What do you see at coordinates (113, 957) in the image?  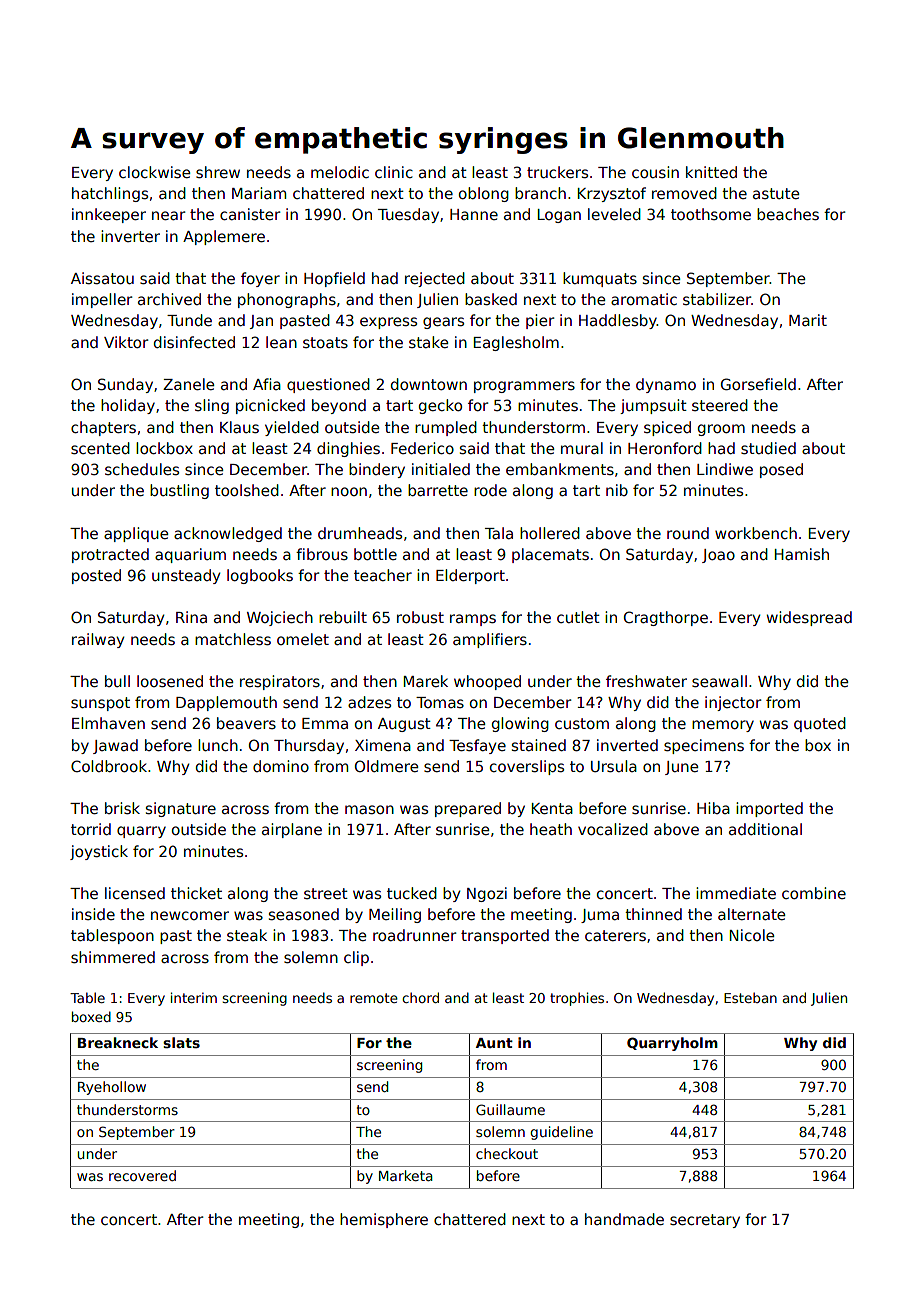 I see `shimmered` at bounding box center [113, 957].
